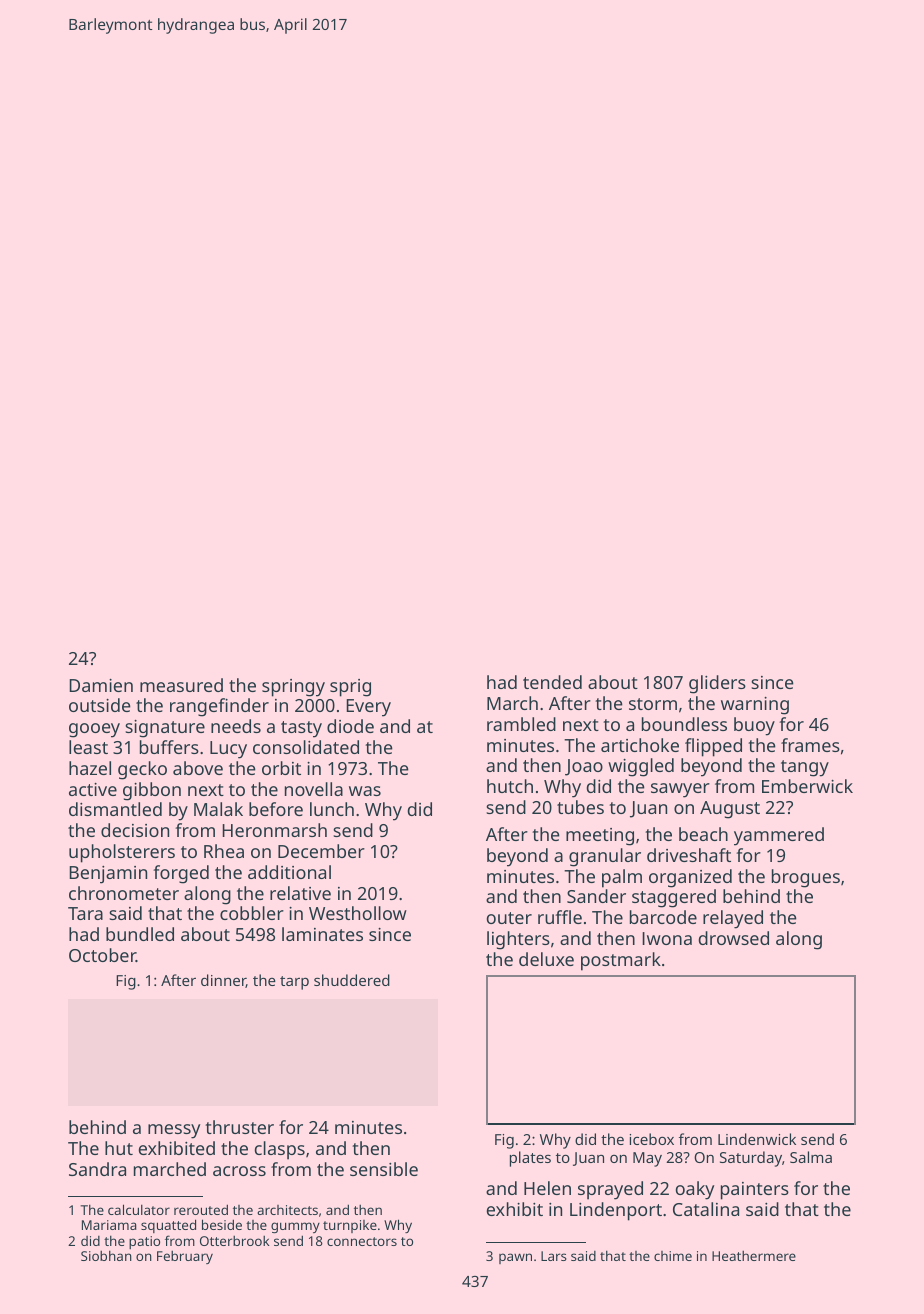 This image has width=924, height=1314. I want to click on Benjamin, so click(108, 875).
